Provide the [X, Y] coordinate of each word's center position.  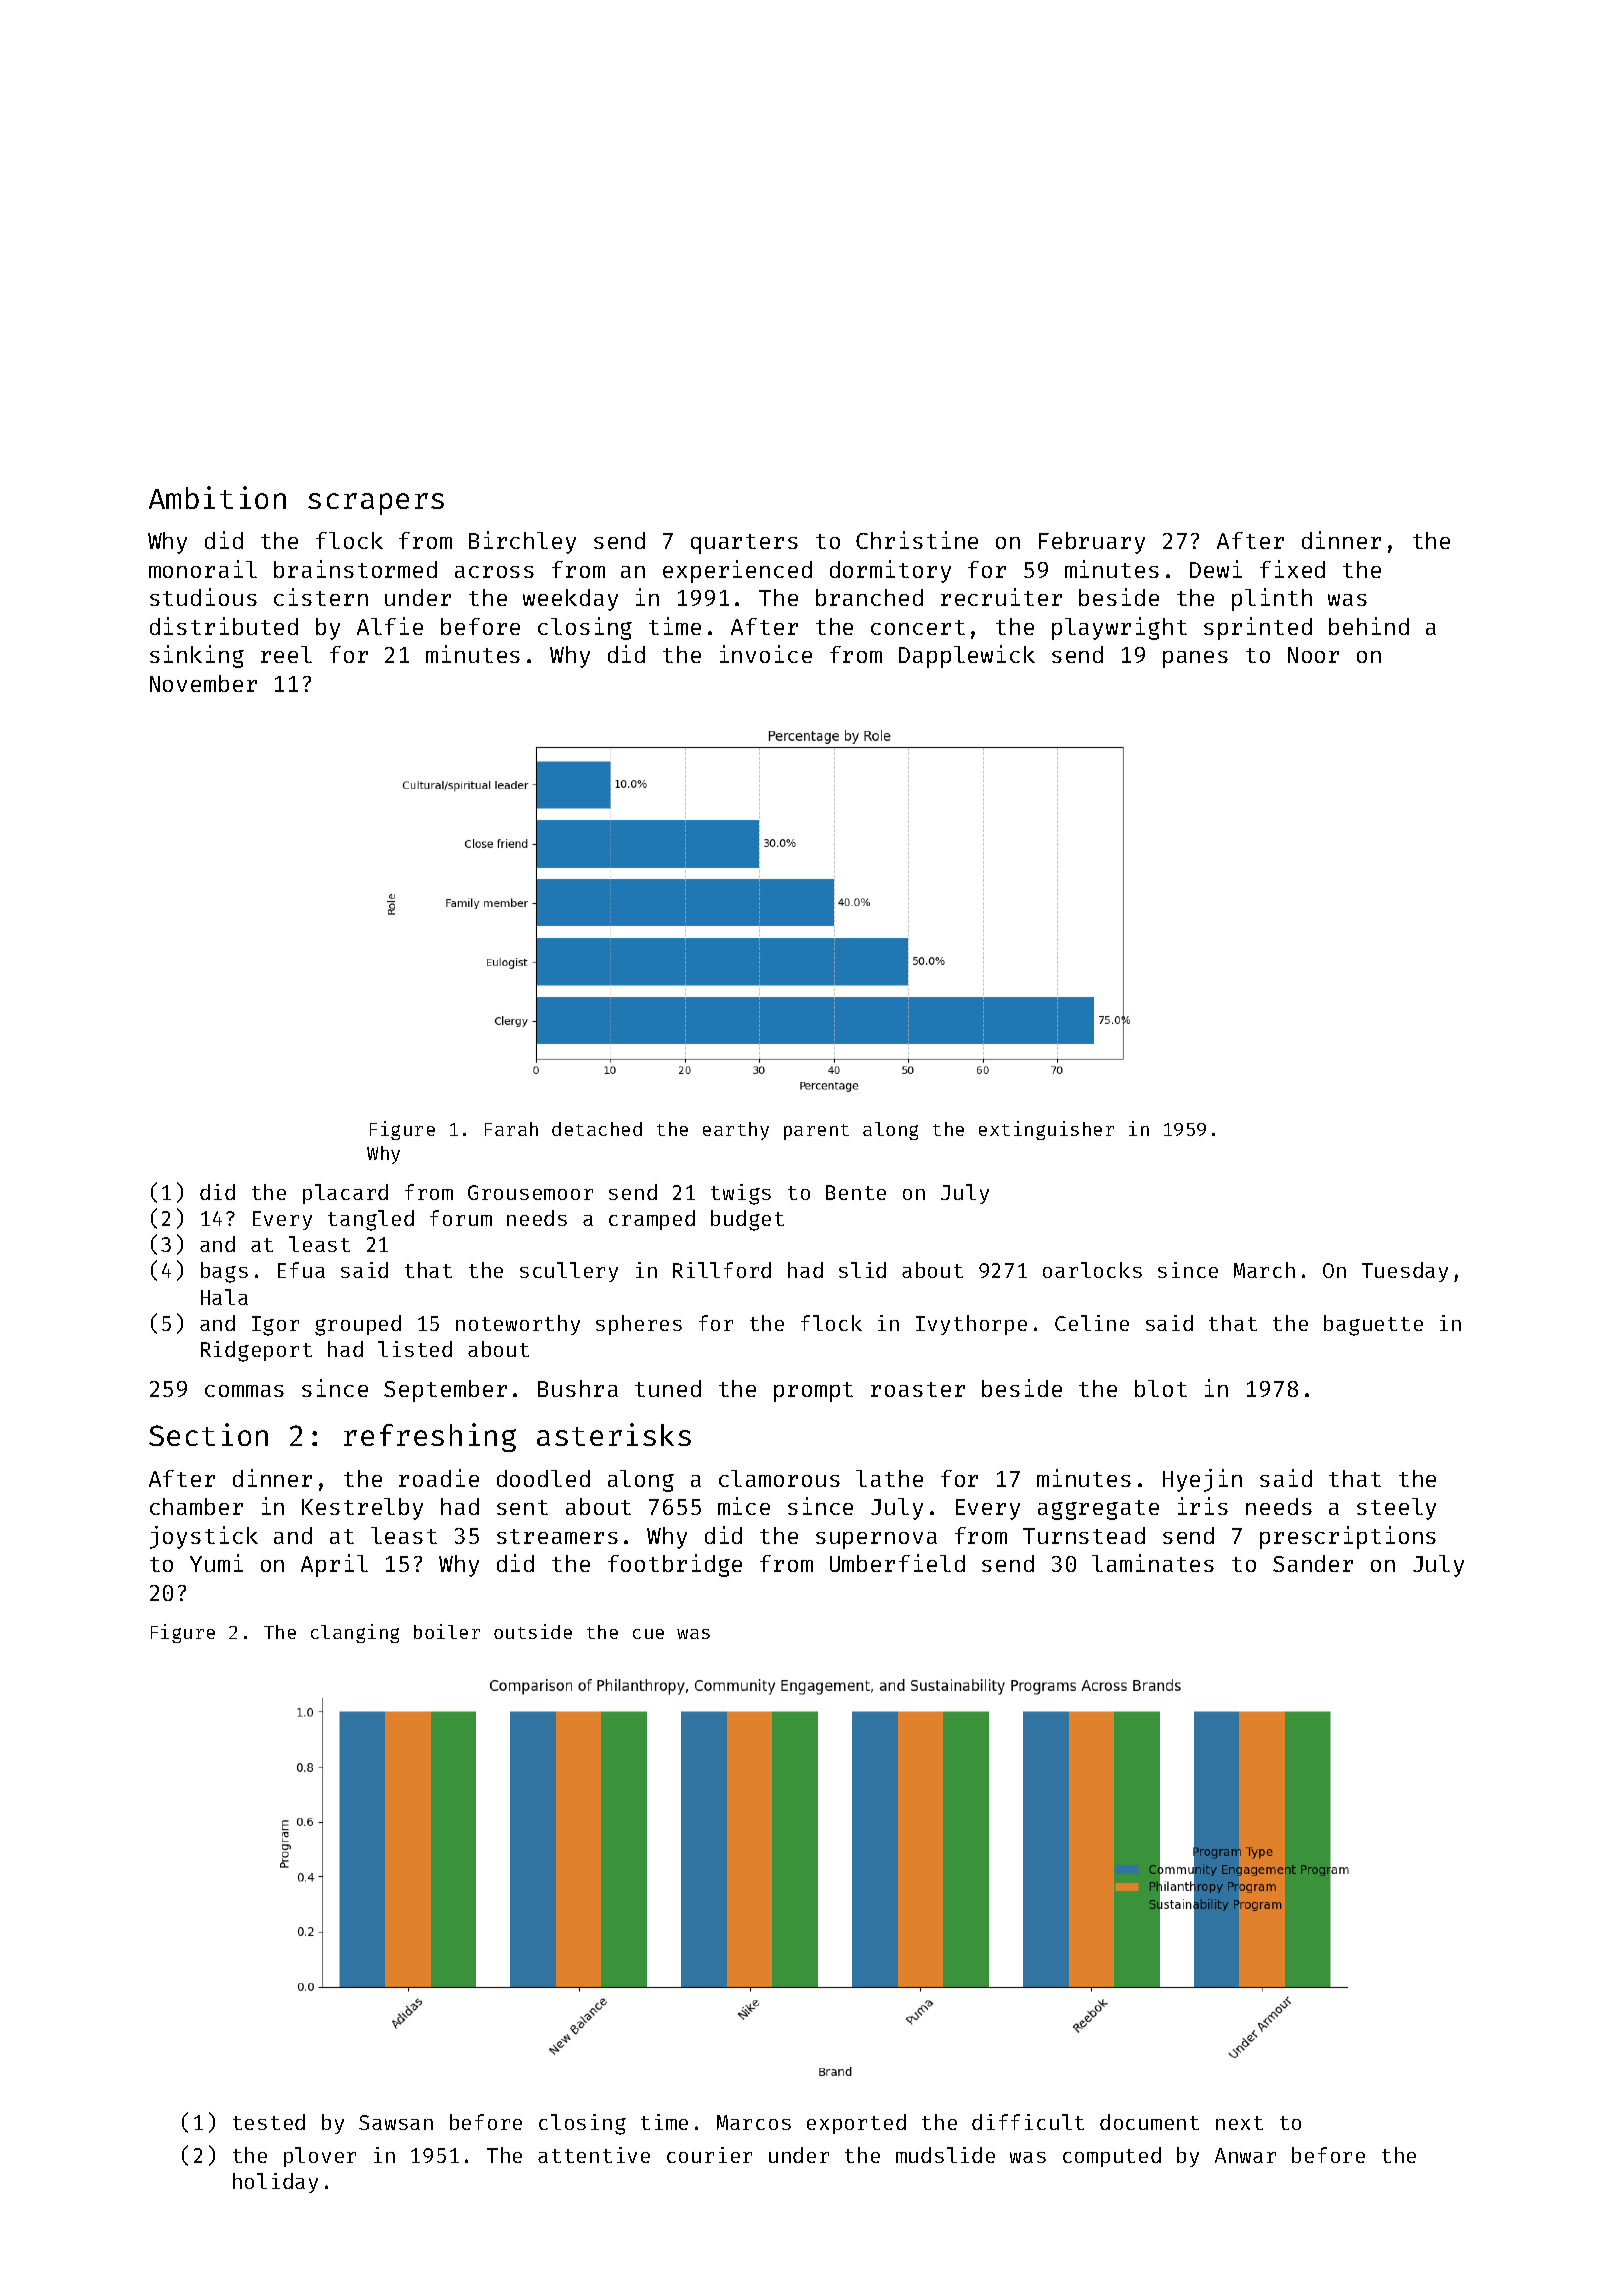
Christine [917, 540]
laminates [1153, 1563]
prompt [813, 1392]
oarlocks [1092, 1270]
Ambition [217, 497]
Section [208, 1434]
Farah [511, 1129]
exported [856, 2124]
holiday [275, 2183]
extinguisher [1046, 1130]
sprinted [1258, 628]
